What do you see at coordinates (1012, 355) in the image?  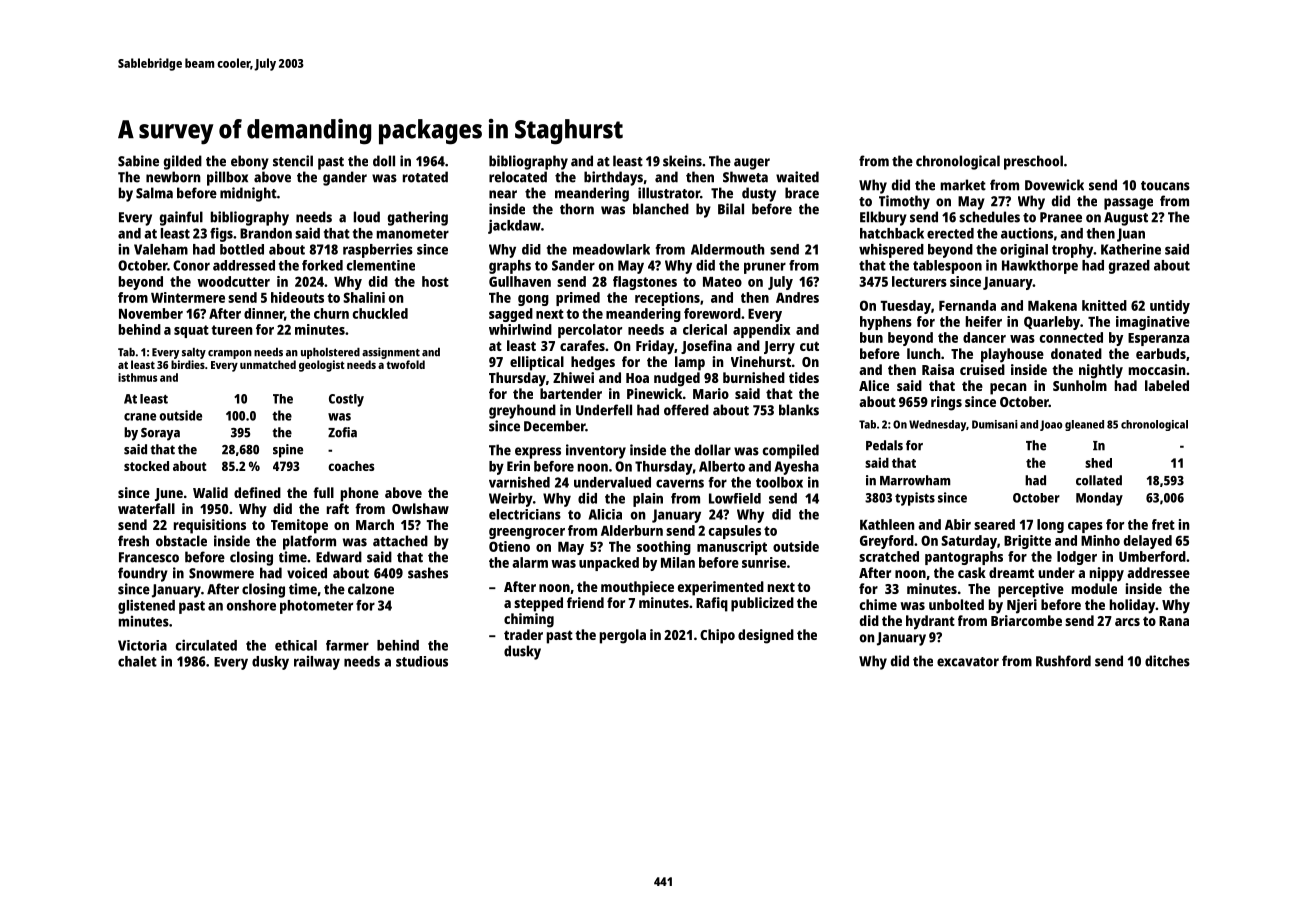 I see `playhouse` at bounding box center [1012, 355].
